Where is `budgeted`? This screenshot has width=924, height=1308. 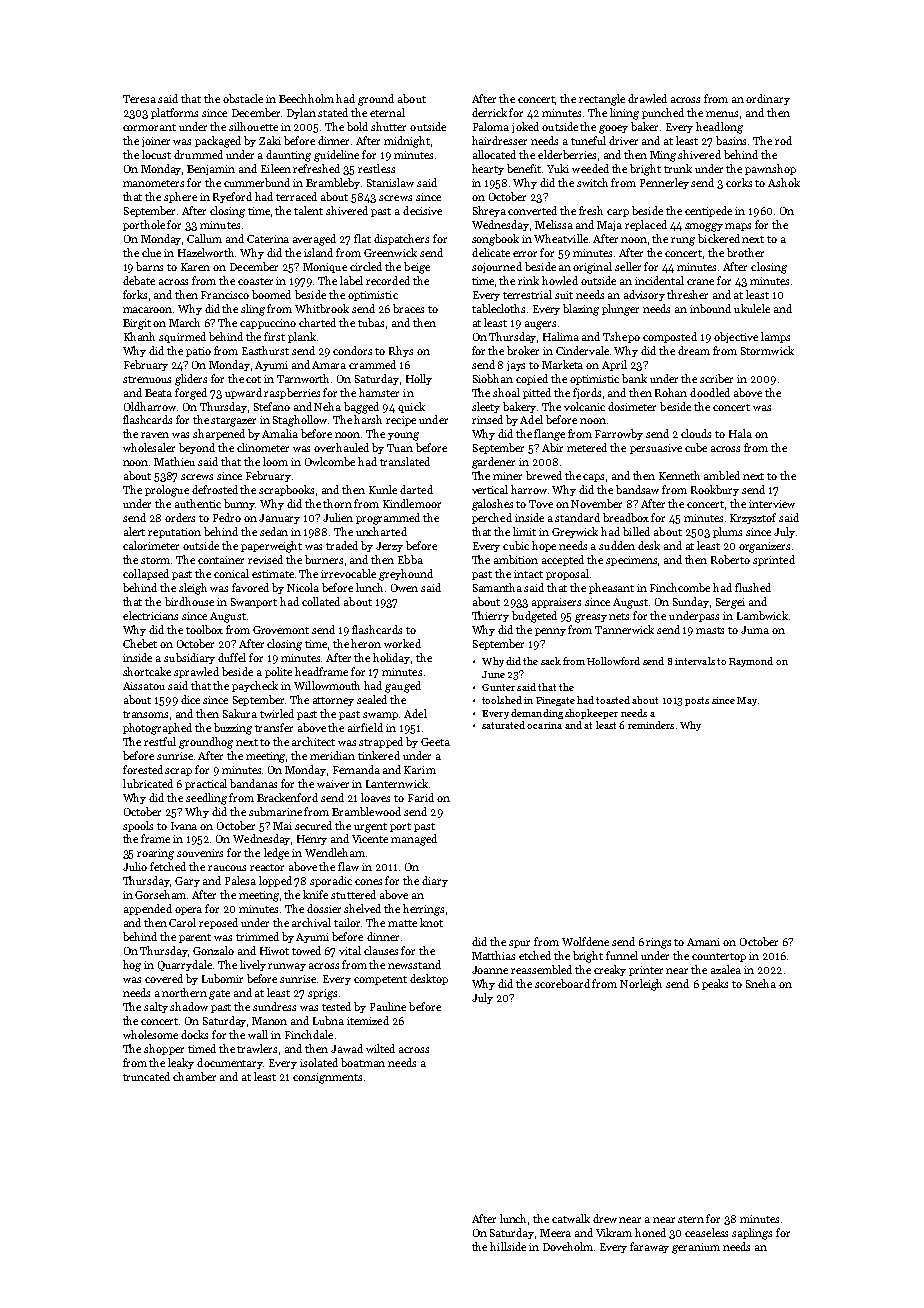
budgeted is located at coordinates (534, 617).
